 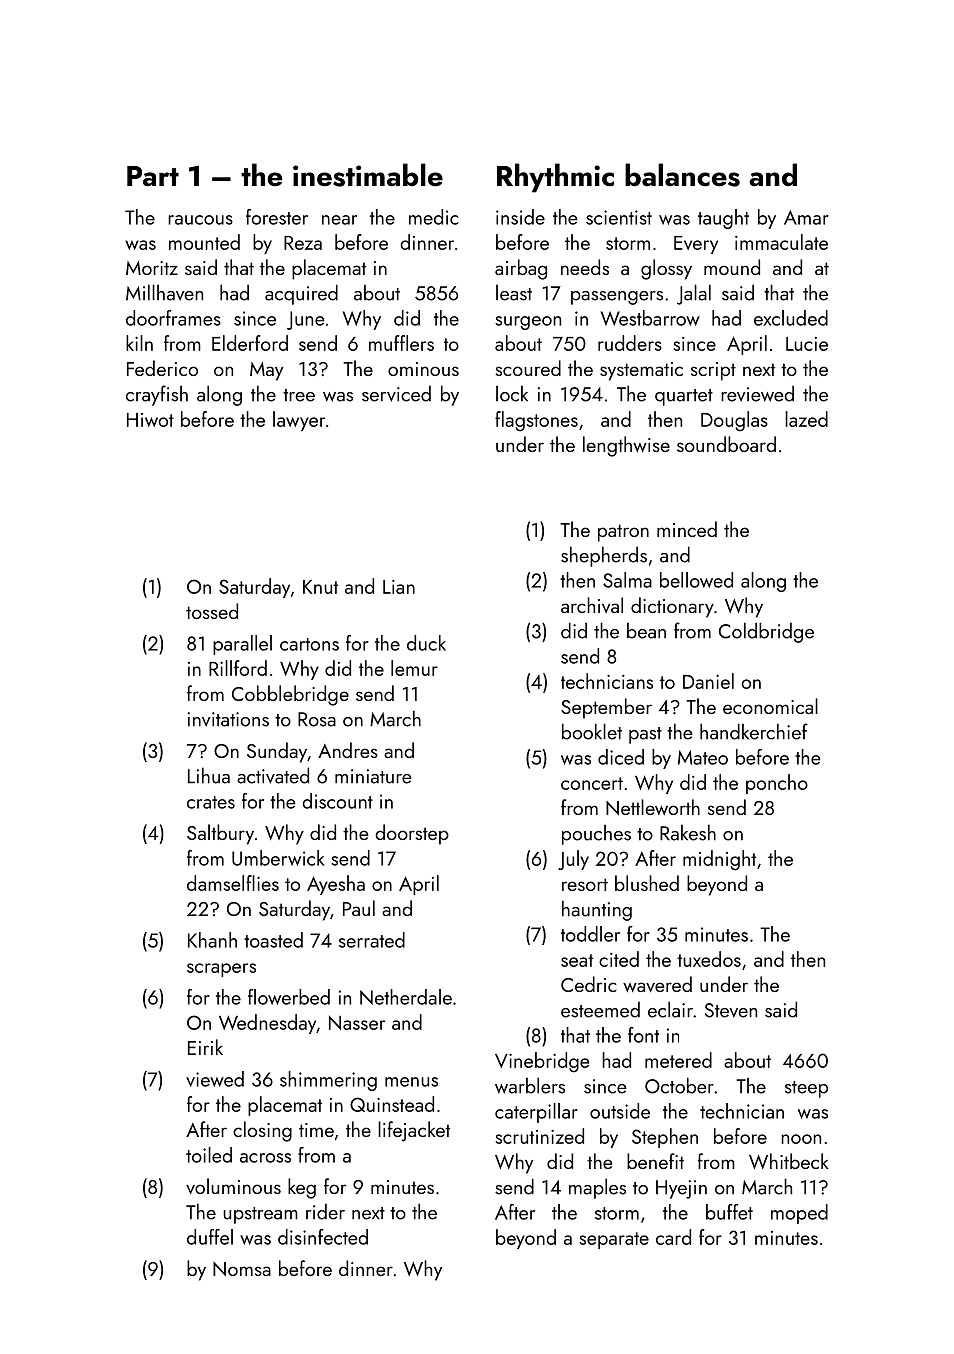 I want to click on Eirik, so click(x=205, y=1047).
